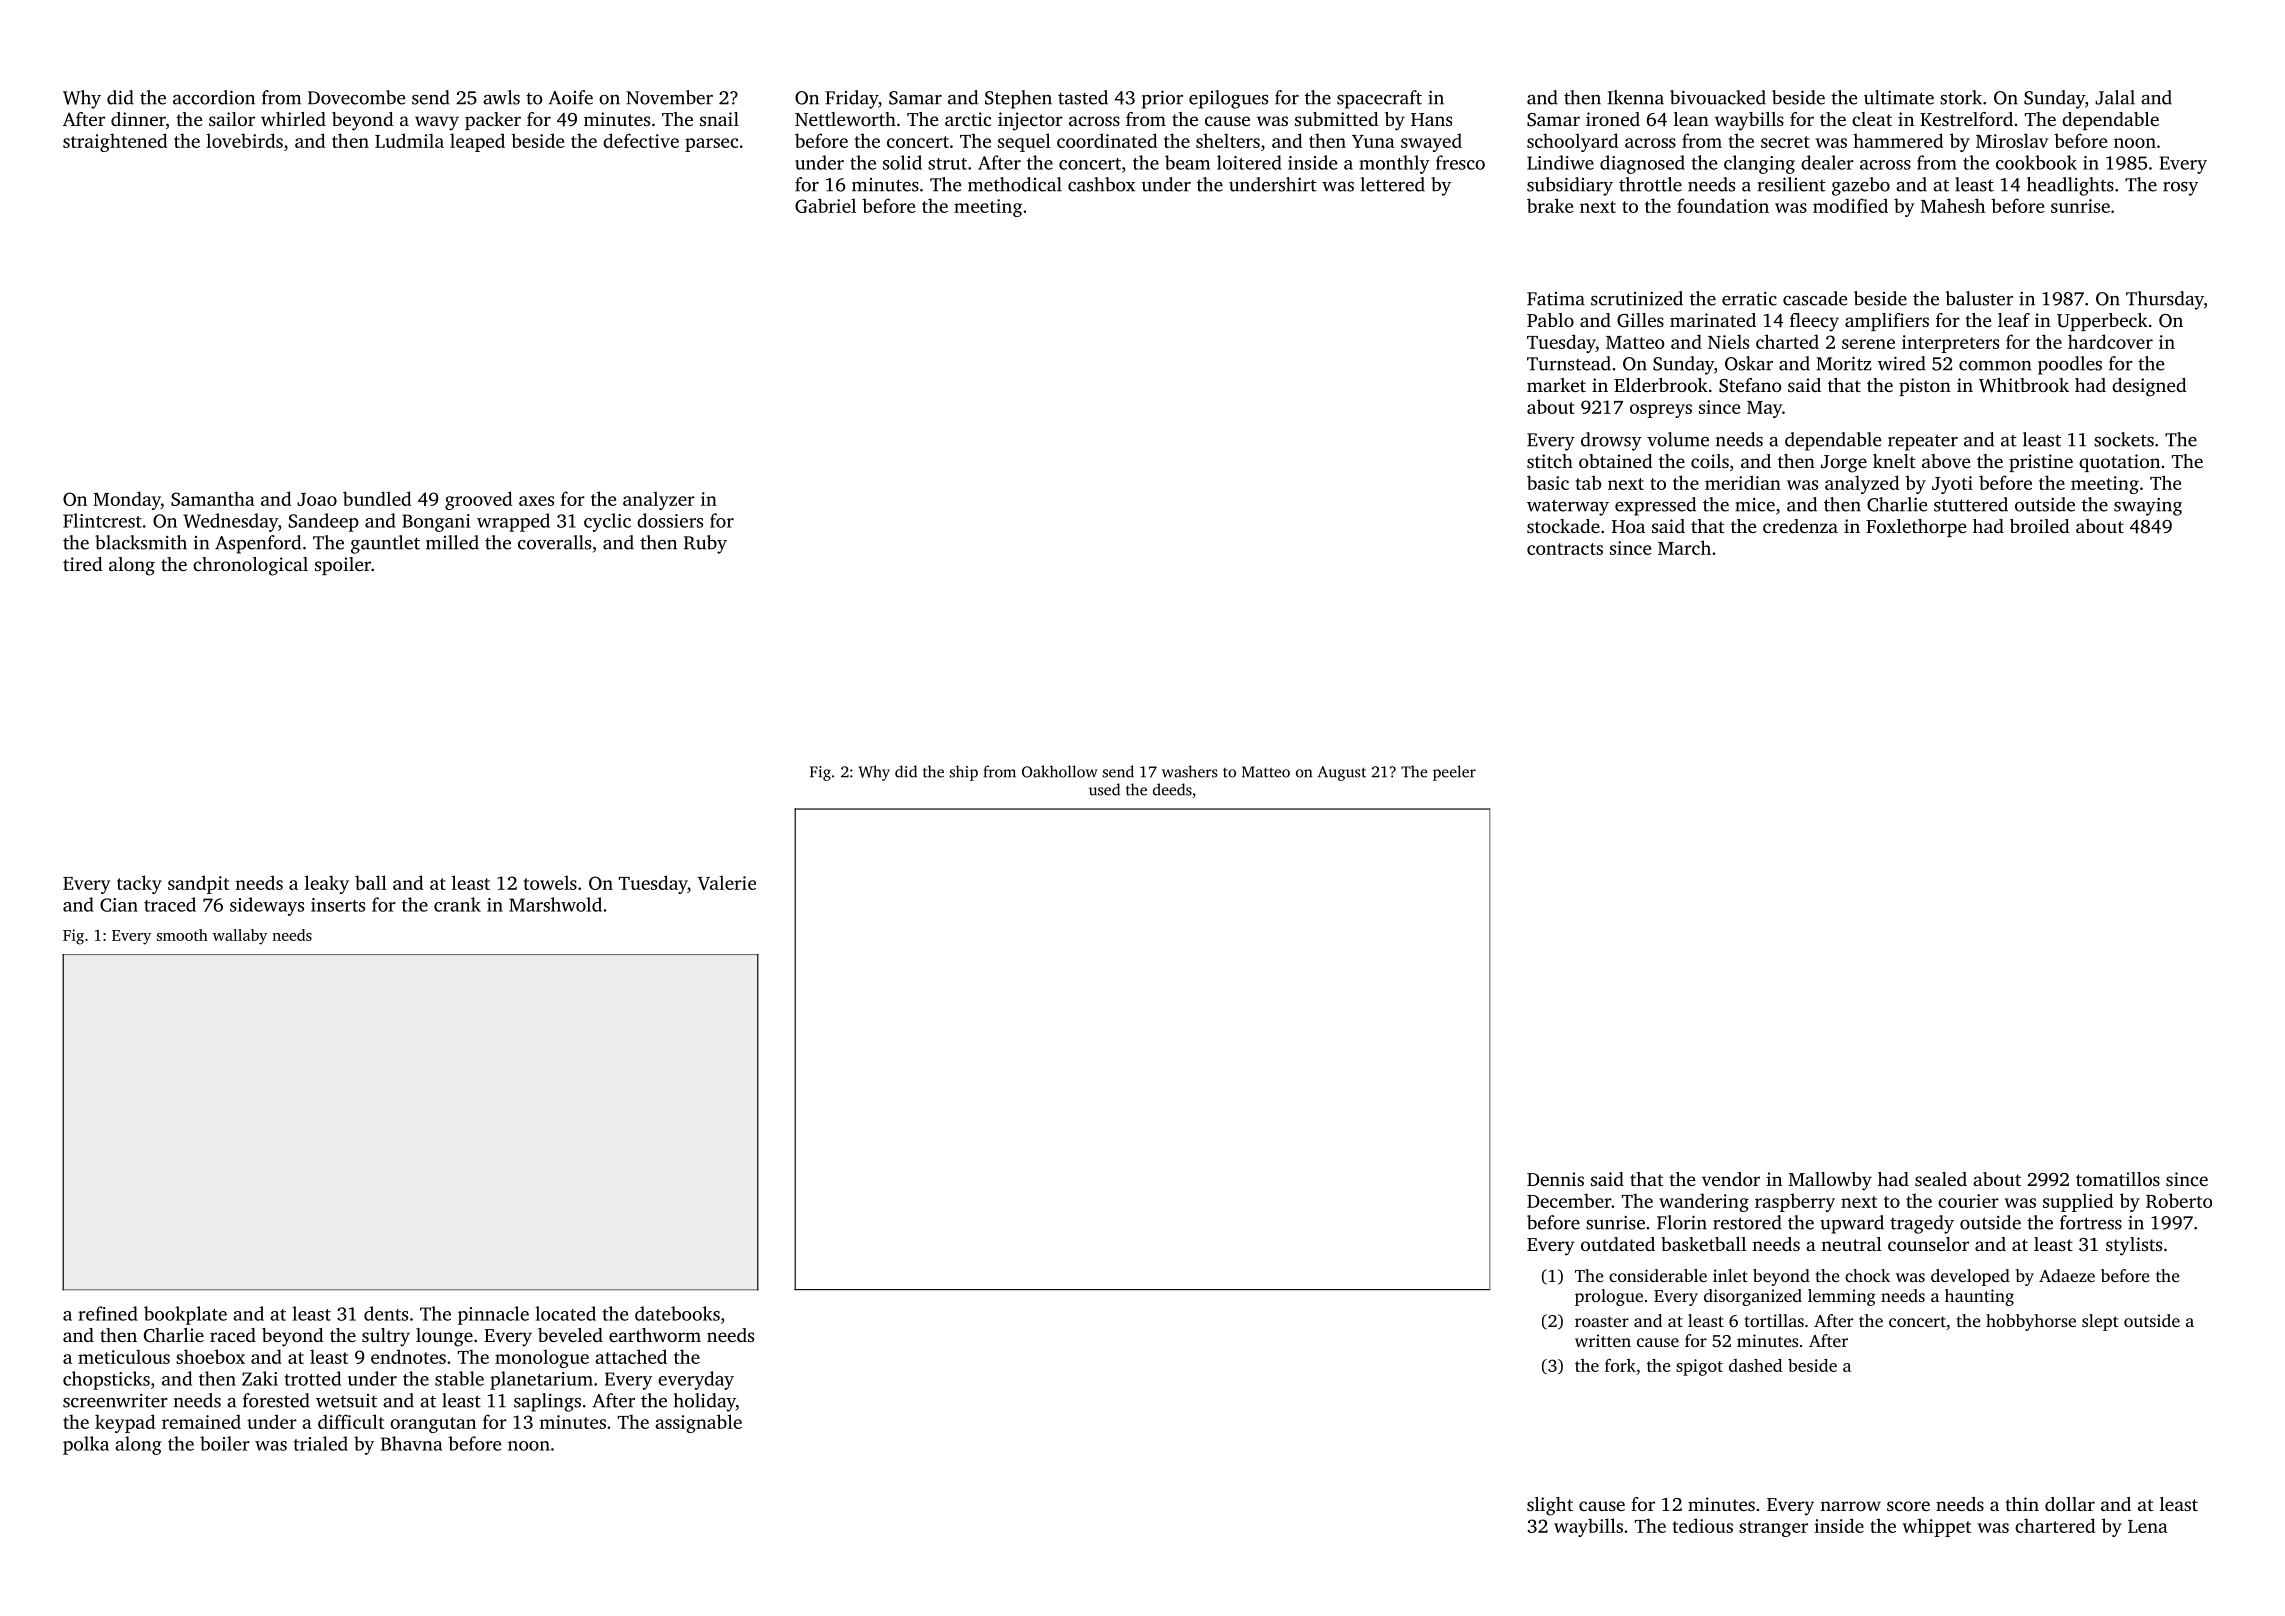 This screenshot has width=2285, height=1616. Describe the element at coordinates (1083, 97) in the screenshot. I see `tasted` at that location.
